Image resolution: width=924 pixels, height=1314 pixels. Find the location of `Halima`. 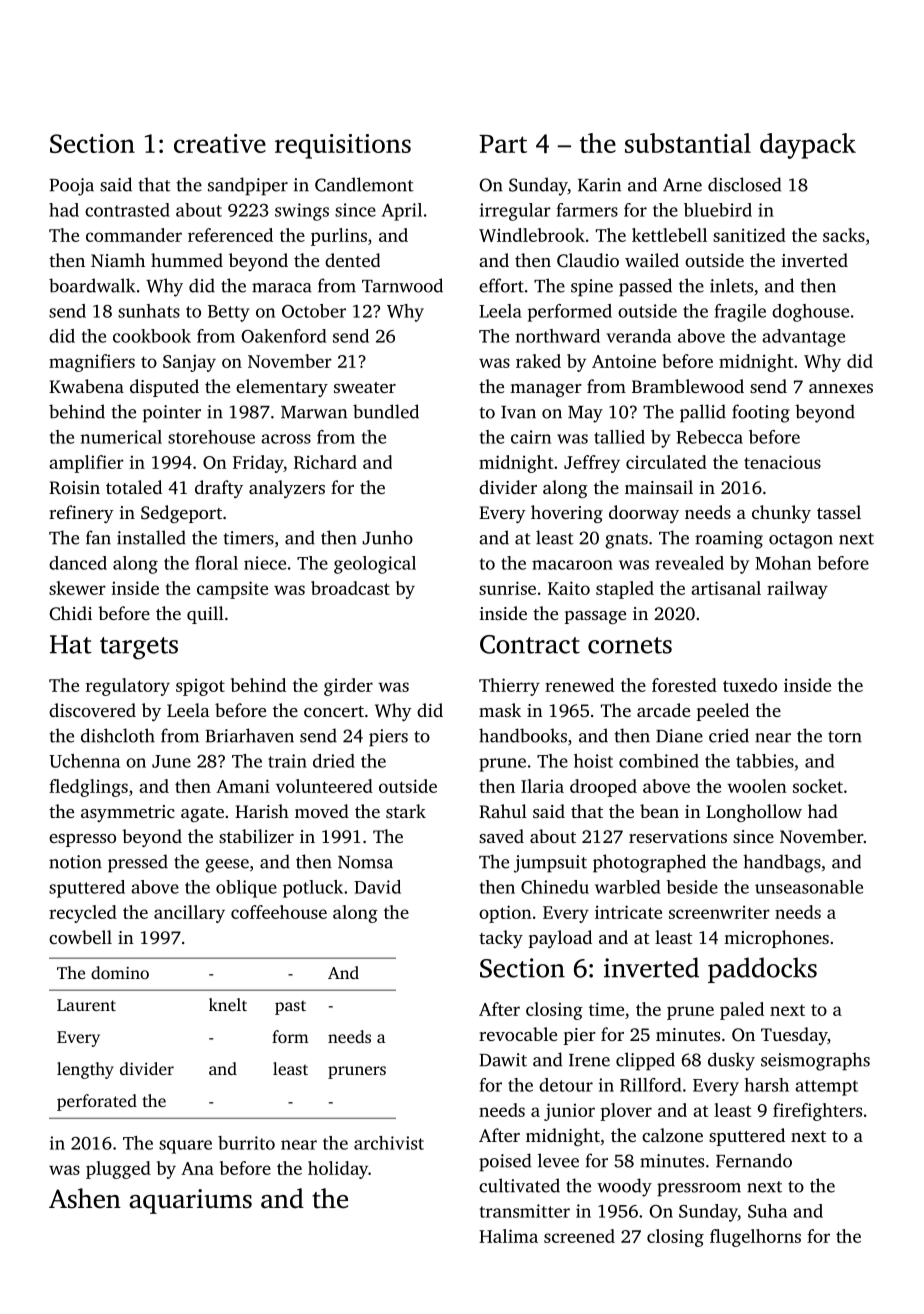

Halima is located at coordinates (508, 1236).
